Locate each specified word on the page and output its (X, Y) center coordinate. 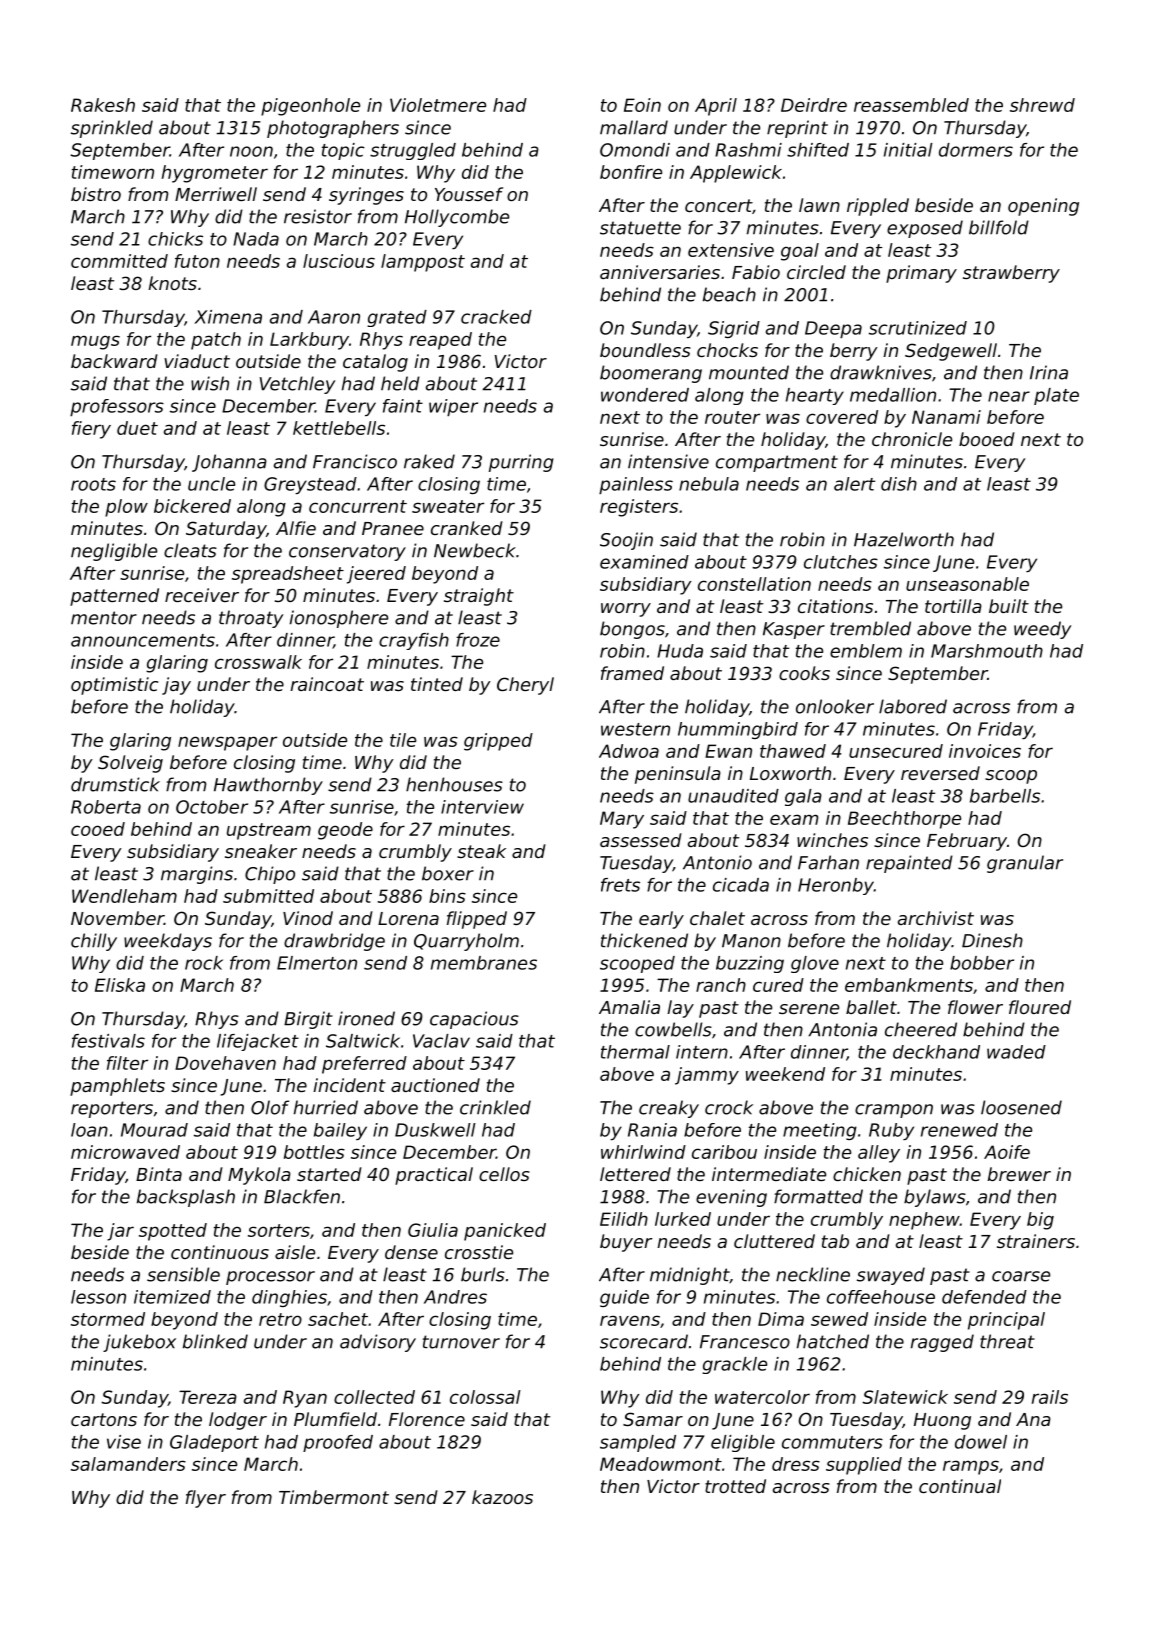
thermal (635, 1052)
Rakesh (103, 105)
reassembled (911, 105)
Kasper (794, 630)
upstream (269, 831)
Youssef (469, 194)
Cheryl (525, 686)
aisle (295, 1252)
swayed (891, 1276)
